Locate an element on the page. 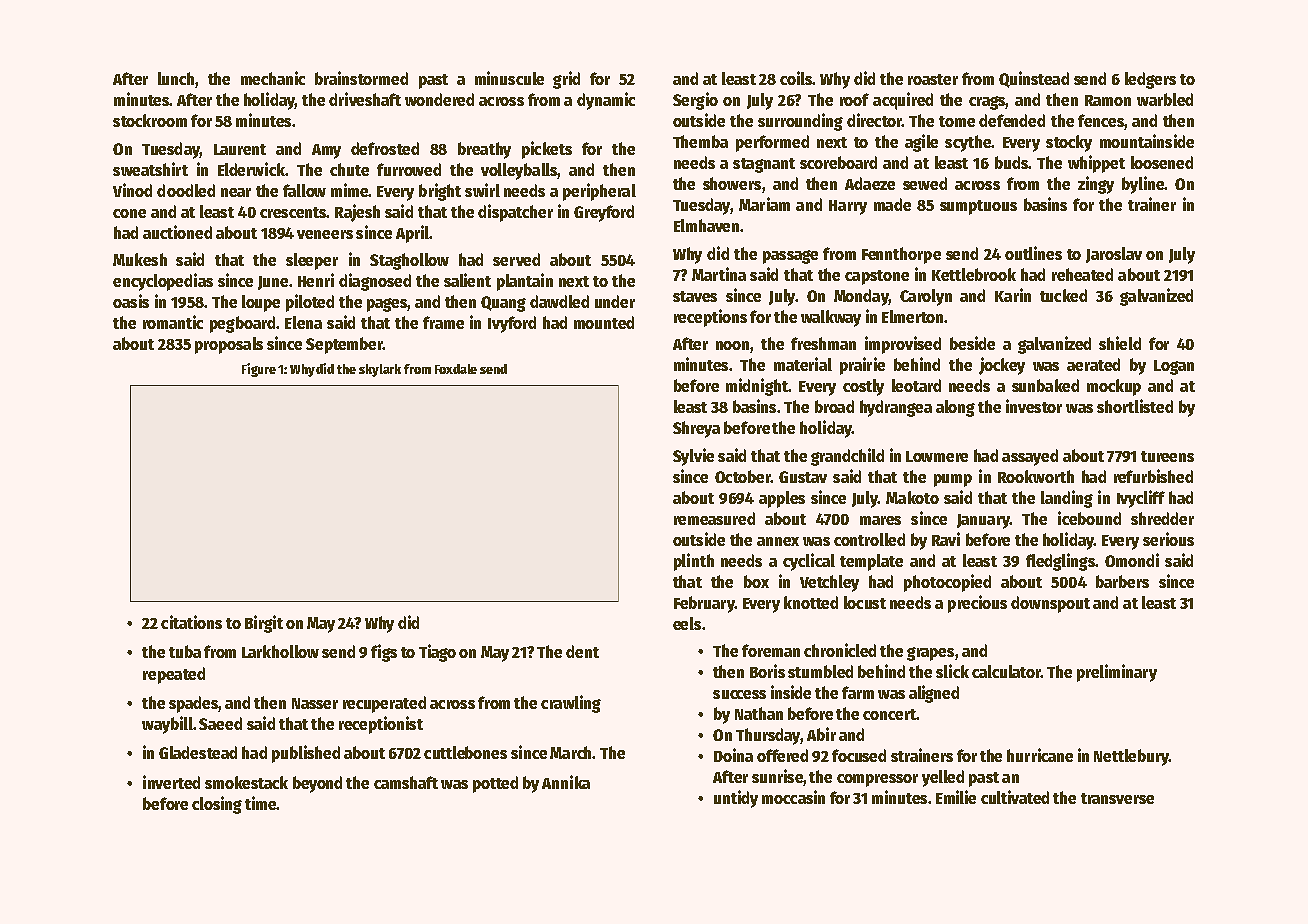 The image size is (1308, 924). ledgers is located at coordinates (1150, 80).
